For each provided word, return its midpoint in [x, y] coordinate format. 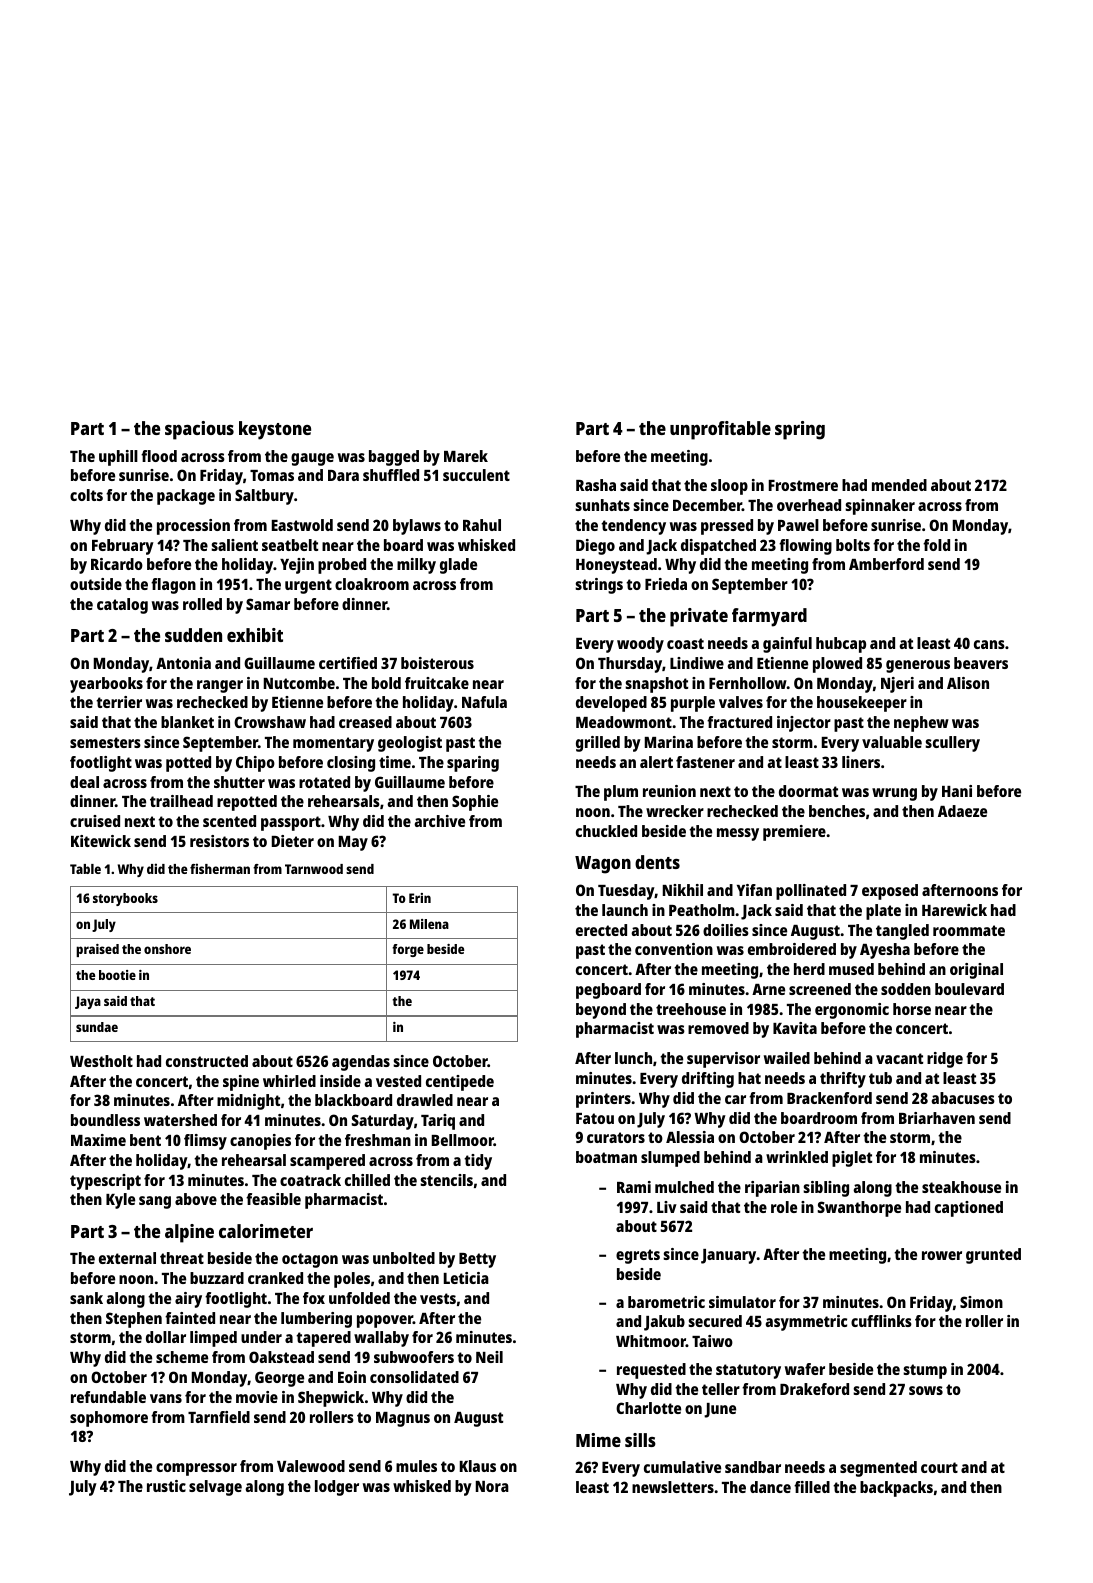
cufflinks [881, 1321]
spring [800, 430]
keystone [275, 430]
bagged [394, 458]
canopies [260, 1142]
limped [213, 1339]
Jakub [664, 1323]
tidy [478, 1162]
